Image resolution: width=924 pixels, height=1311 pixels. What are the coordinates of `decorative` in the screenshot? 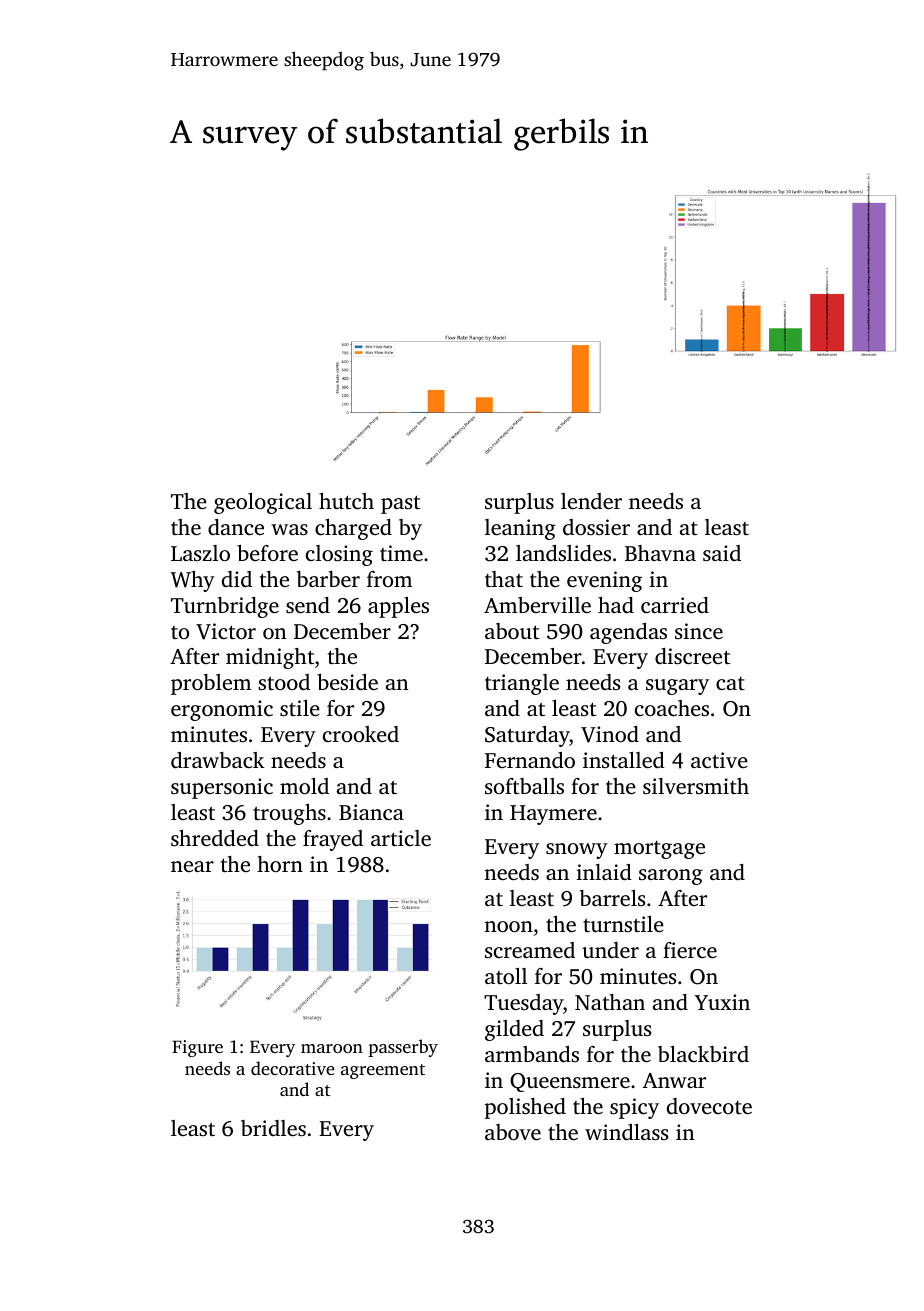 It's located at (293, 1068).
